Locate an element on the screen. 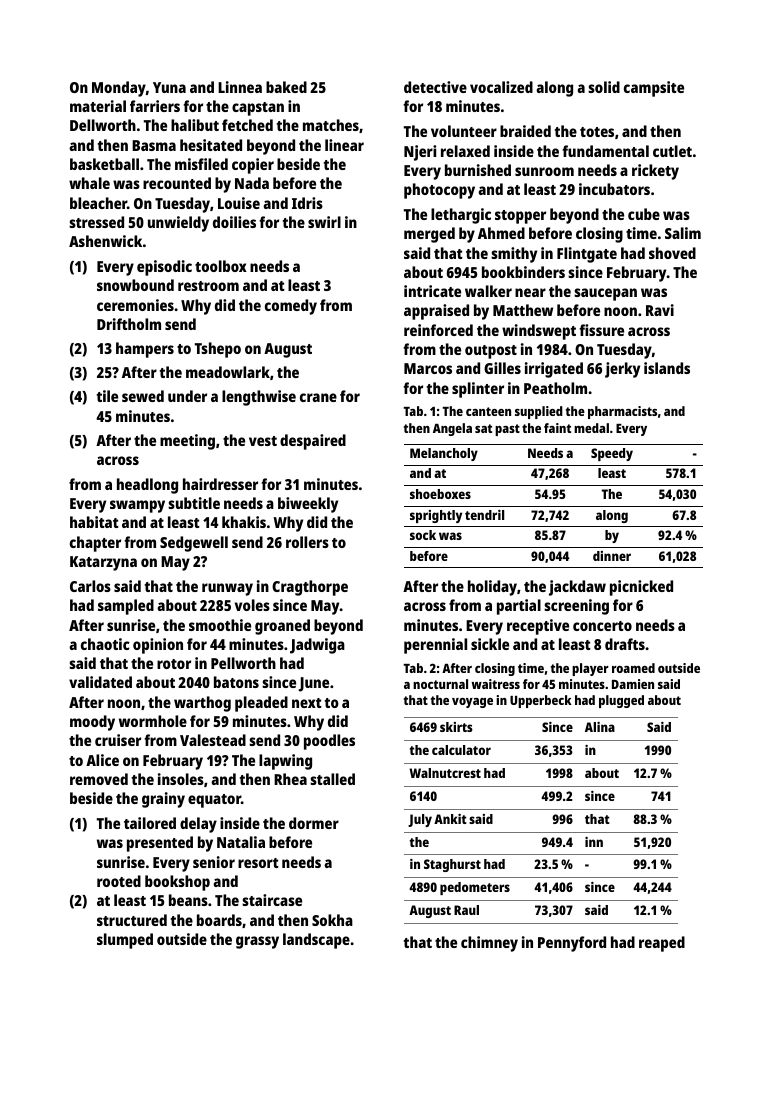 This screenshot has width=772, height=1095. vocalized is located at coordinates (501, 87).
